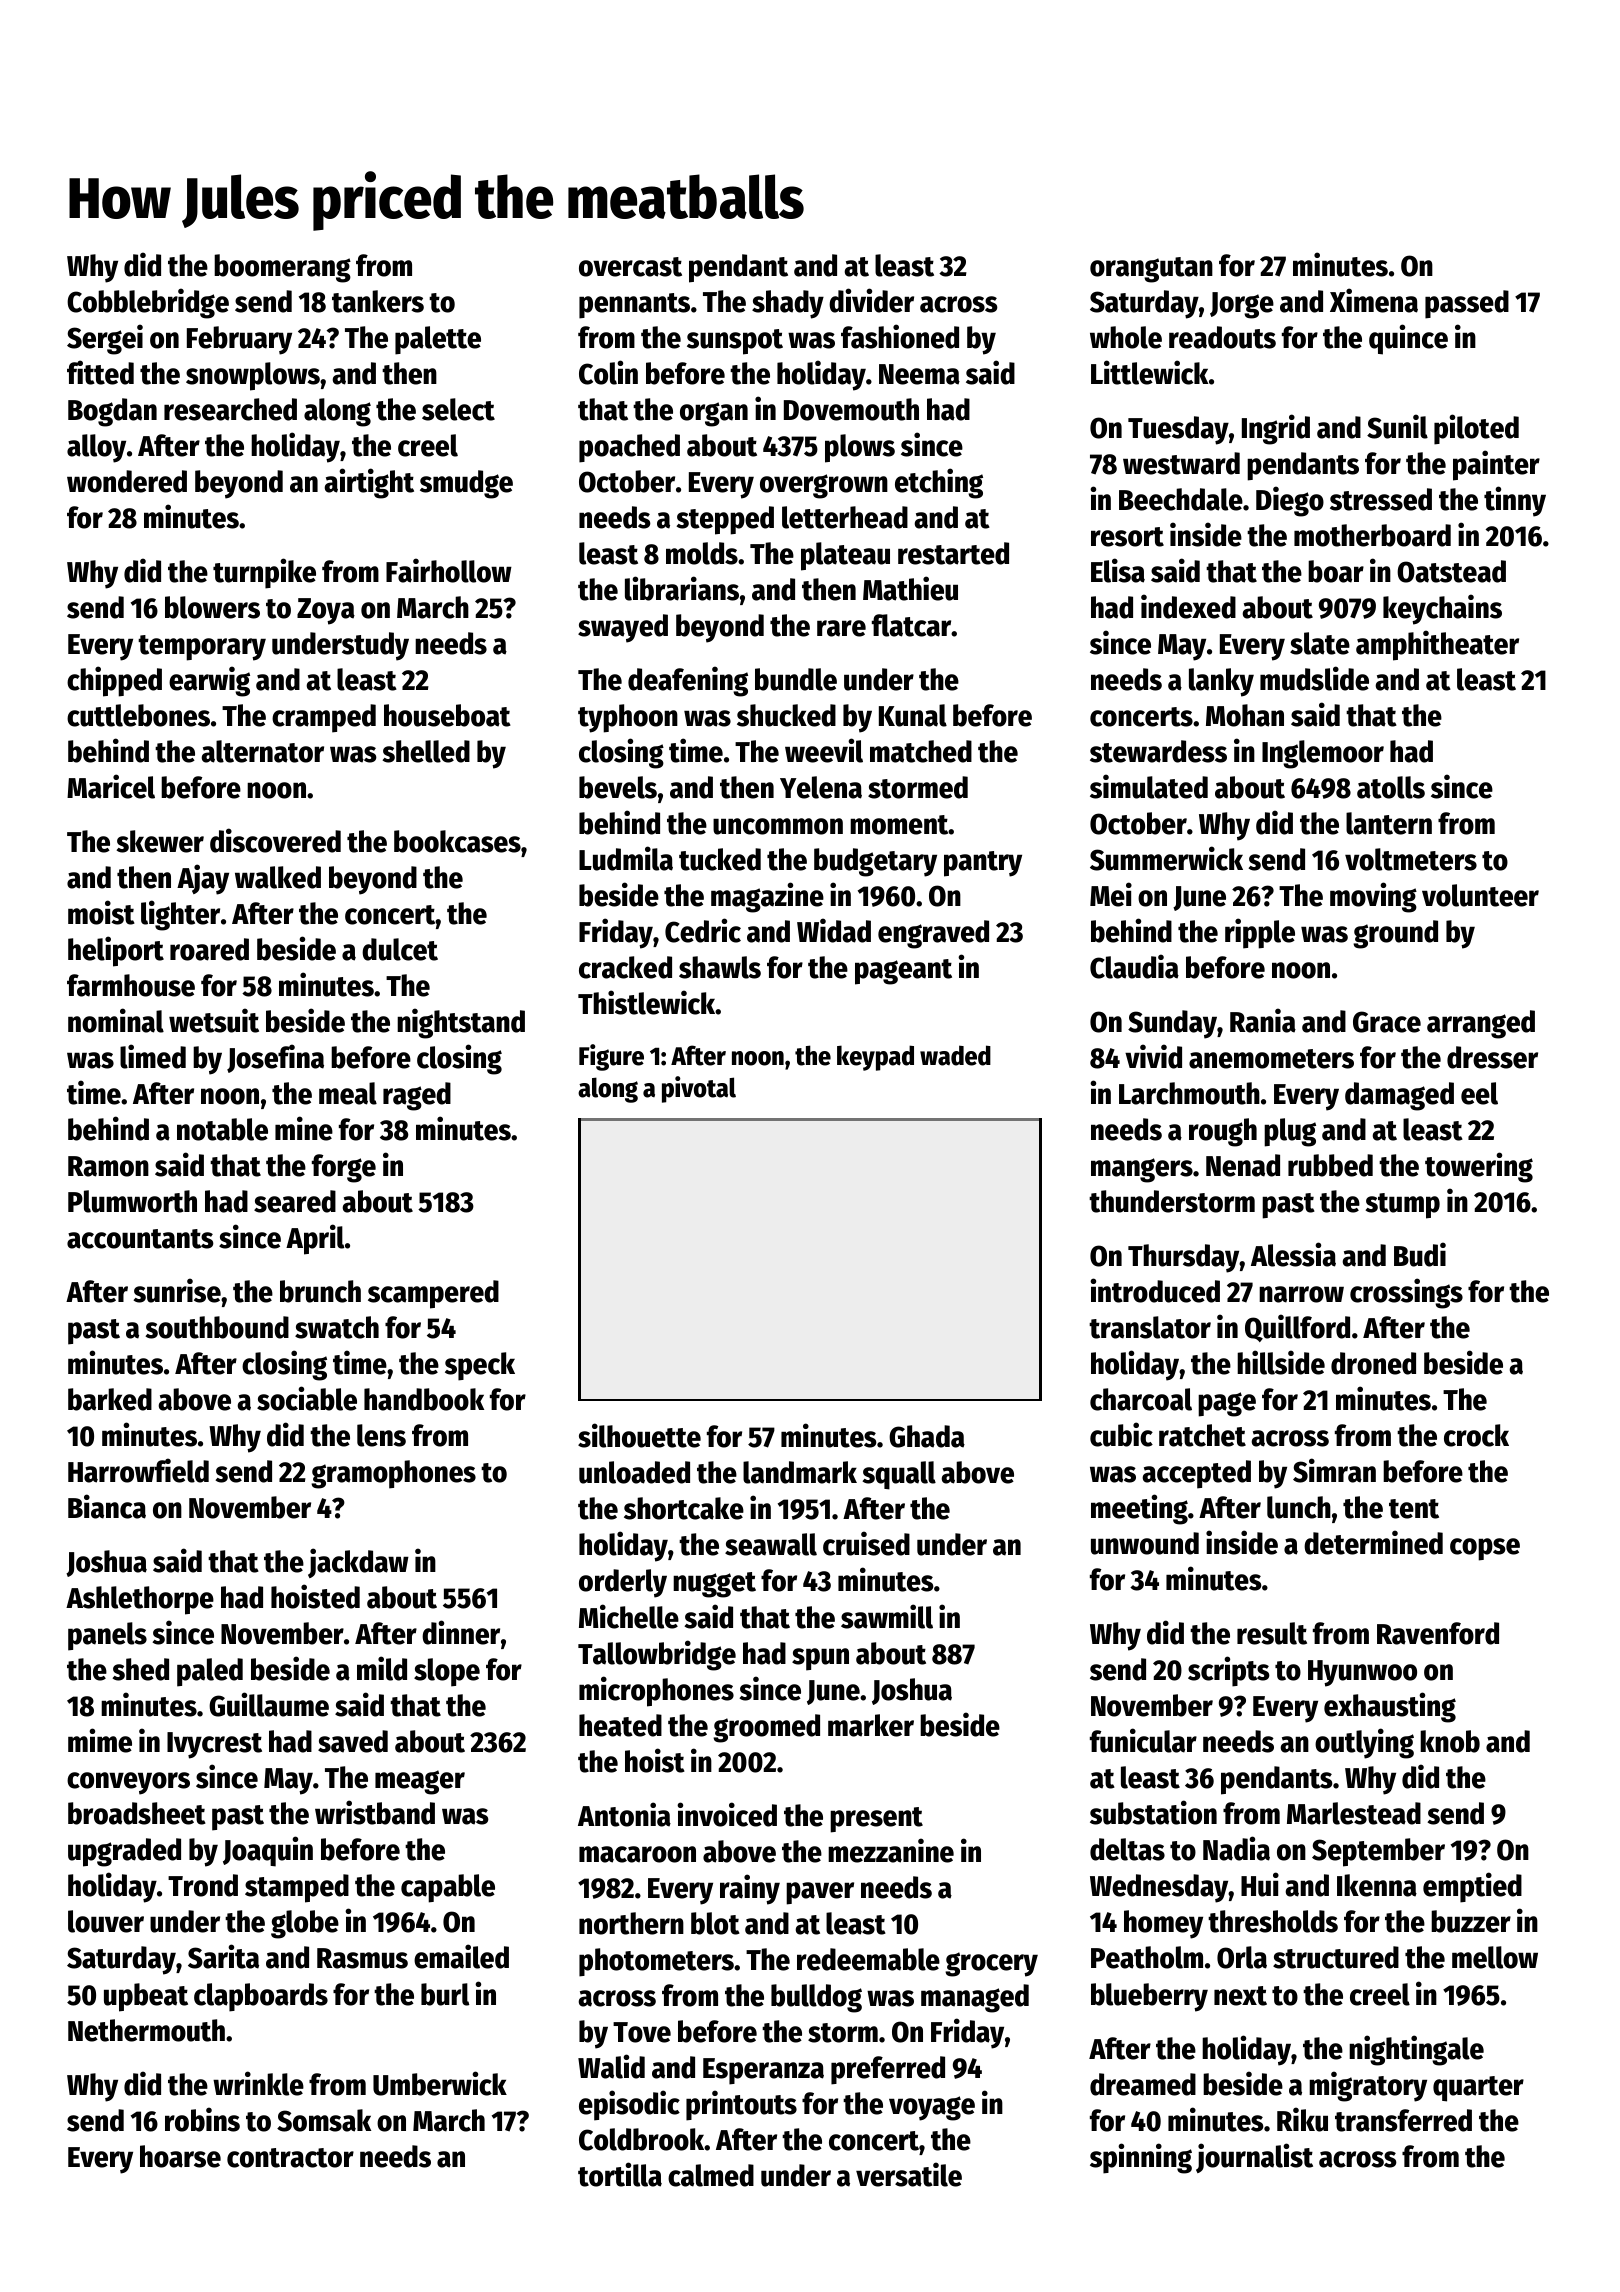 Image resolution: width=1620 pixels, height=2292 pixels. I want to click on journalist, so click(1254, 2158).
